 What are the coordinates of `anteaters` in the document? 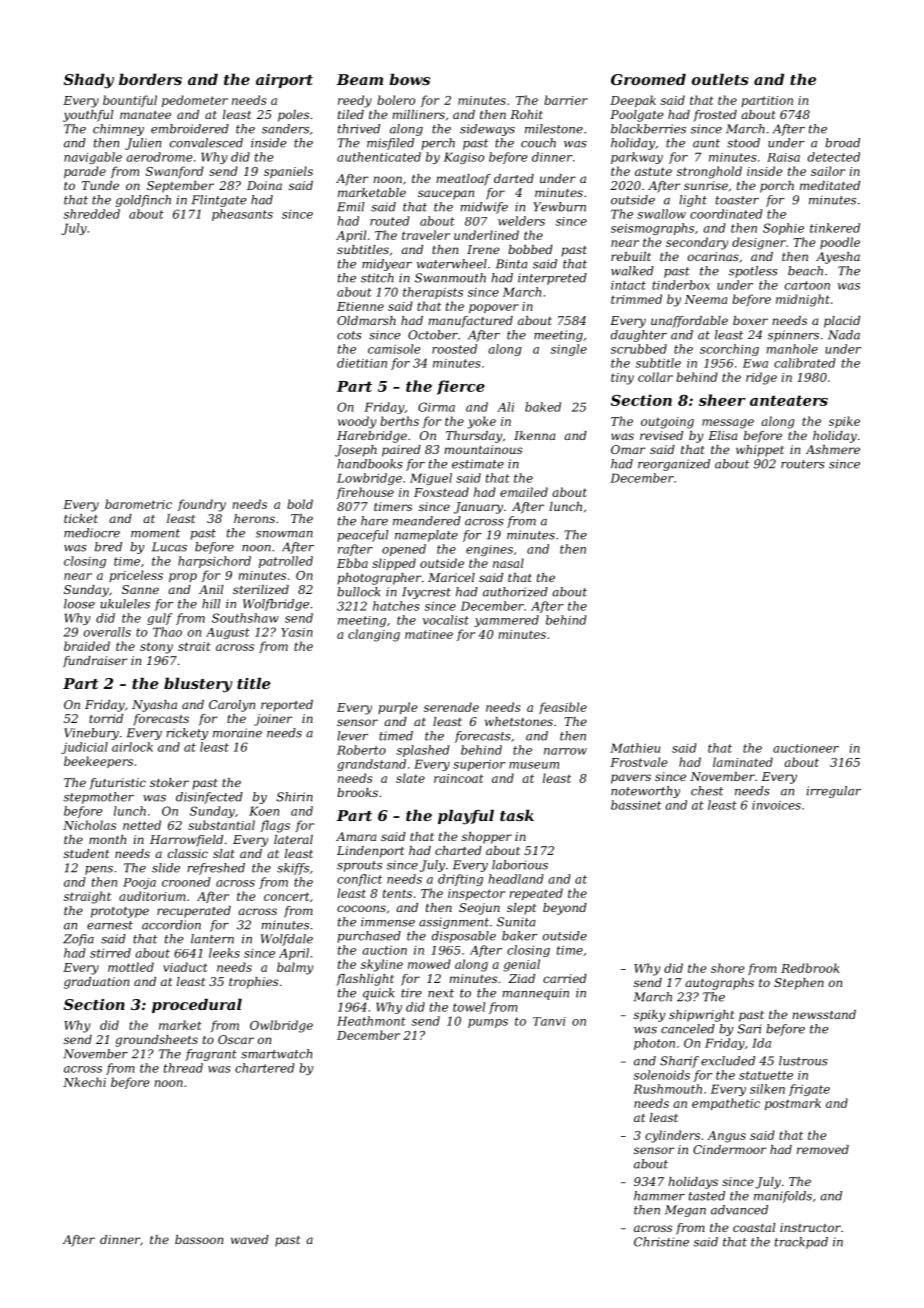 It's located at (789, 400).
